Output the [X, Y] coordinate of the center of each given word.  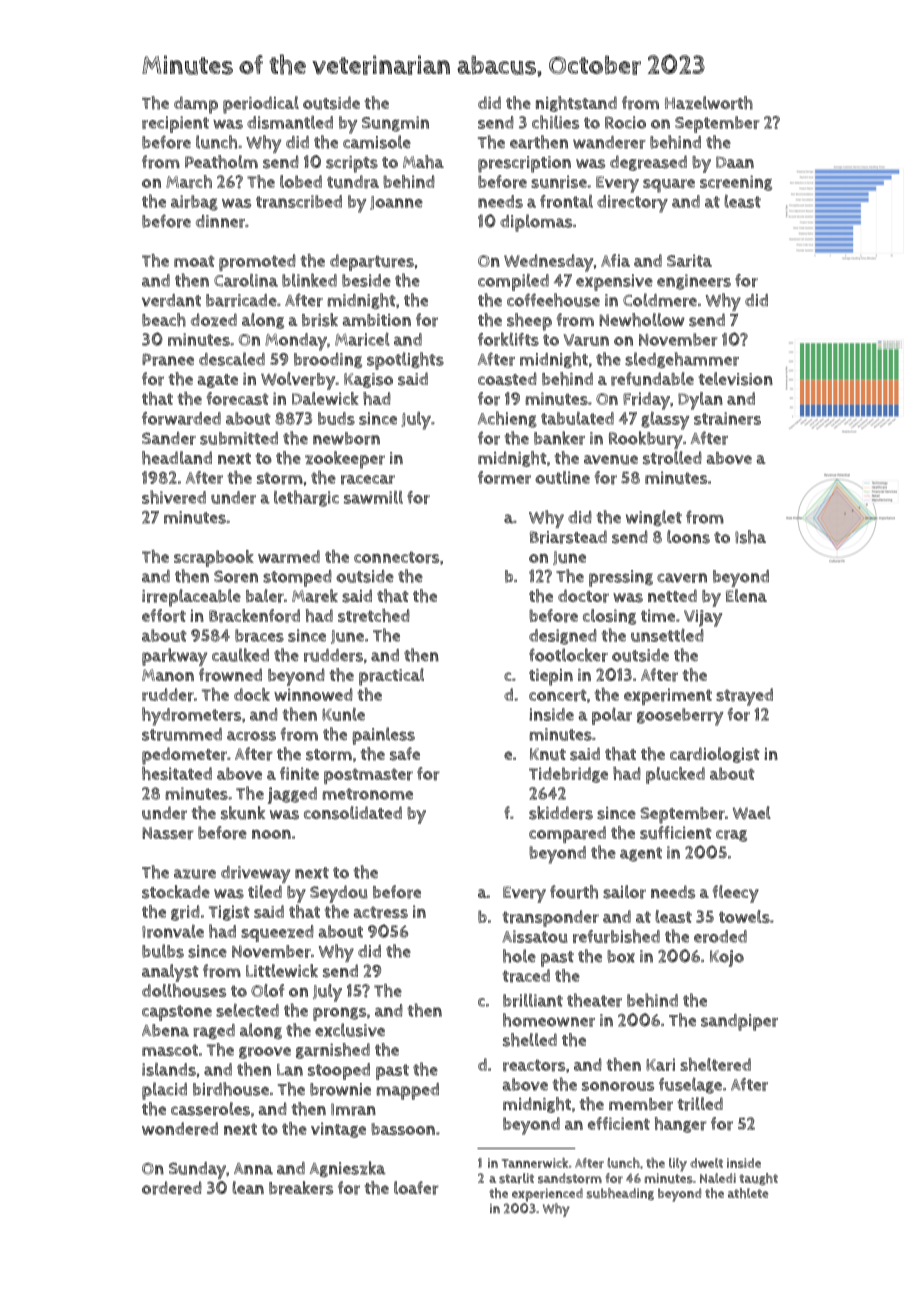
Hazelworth [709, 103]
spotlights [405, 361]
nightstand [576, 104]
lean [248, 1187]
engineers [694, 282]
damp [196, 105]
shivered [174, 497]
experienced [547, 1195]
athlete [748, 1193]
